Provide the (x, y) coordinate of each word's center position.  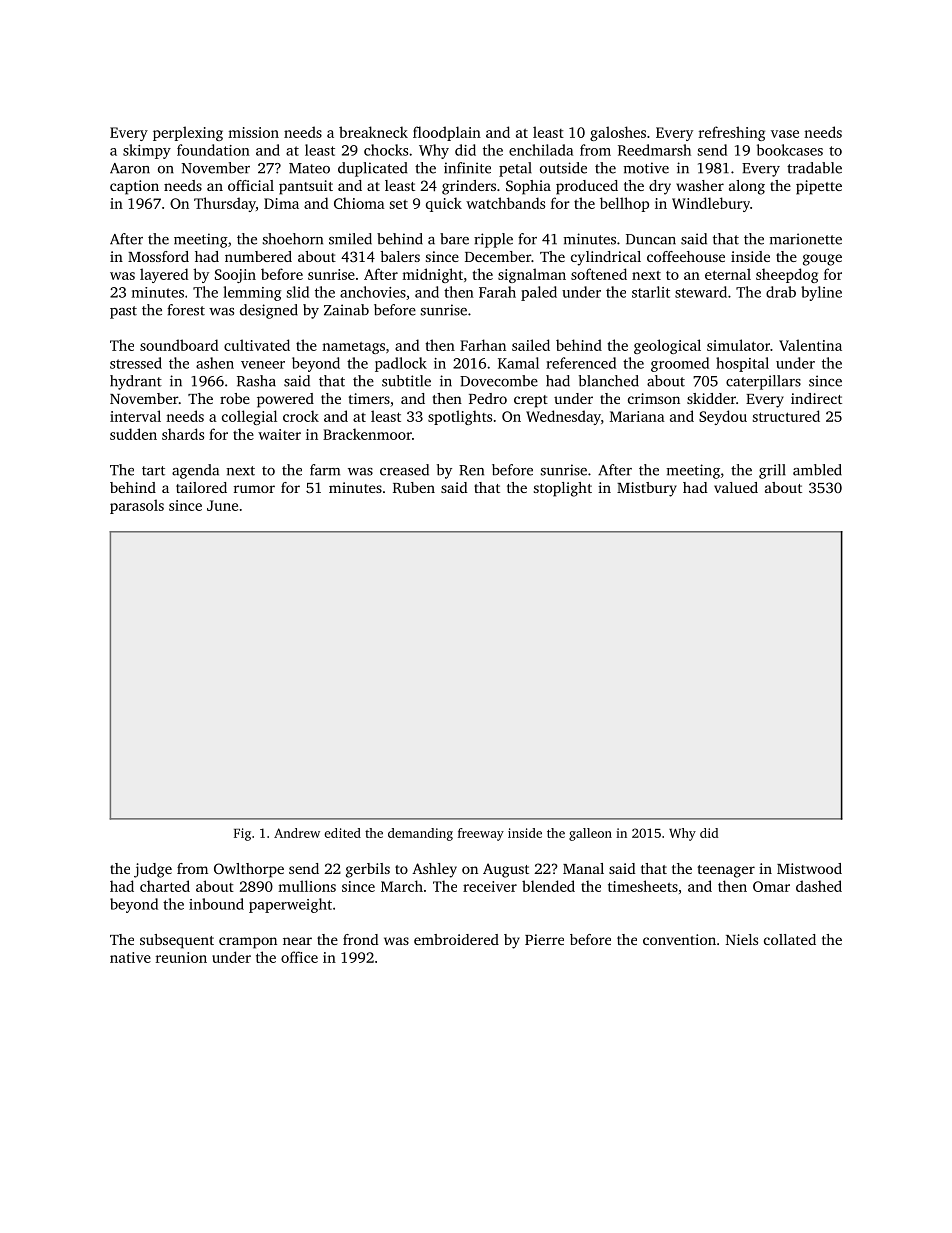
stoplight (563, 489)
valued (736, 487)
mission (253, 132)
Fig (242, 834)
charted (165, 886)
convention (679, 939)
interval (135, 416)
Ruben (414, 487)
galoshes (618, 133)
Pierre (544, 939)
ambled (817, 470)
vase (785, 134)
